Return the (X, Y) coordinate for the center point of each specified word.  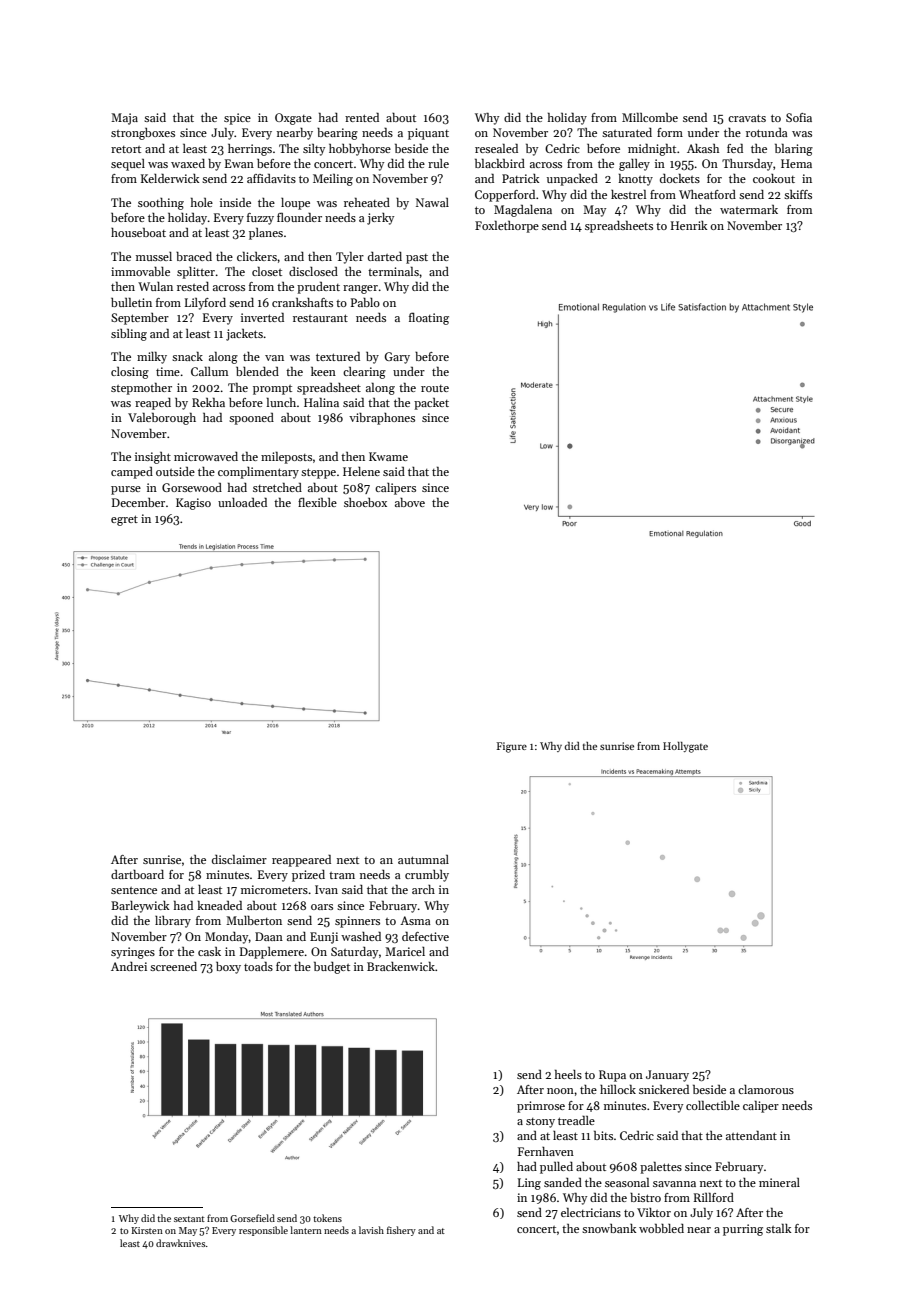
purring (743, 1230)
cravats (747, 118)
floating (429, 318)
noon (560, 1091)
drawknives (180, 1243)
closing (130, 373)
